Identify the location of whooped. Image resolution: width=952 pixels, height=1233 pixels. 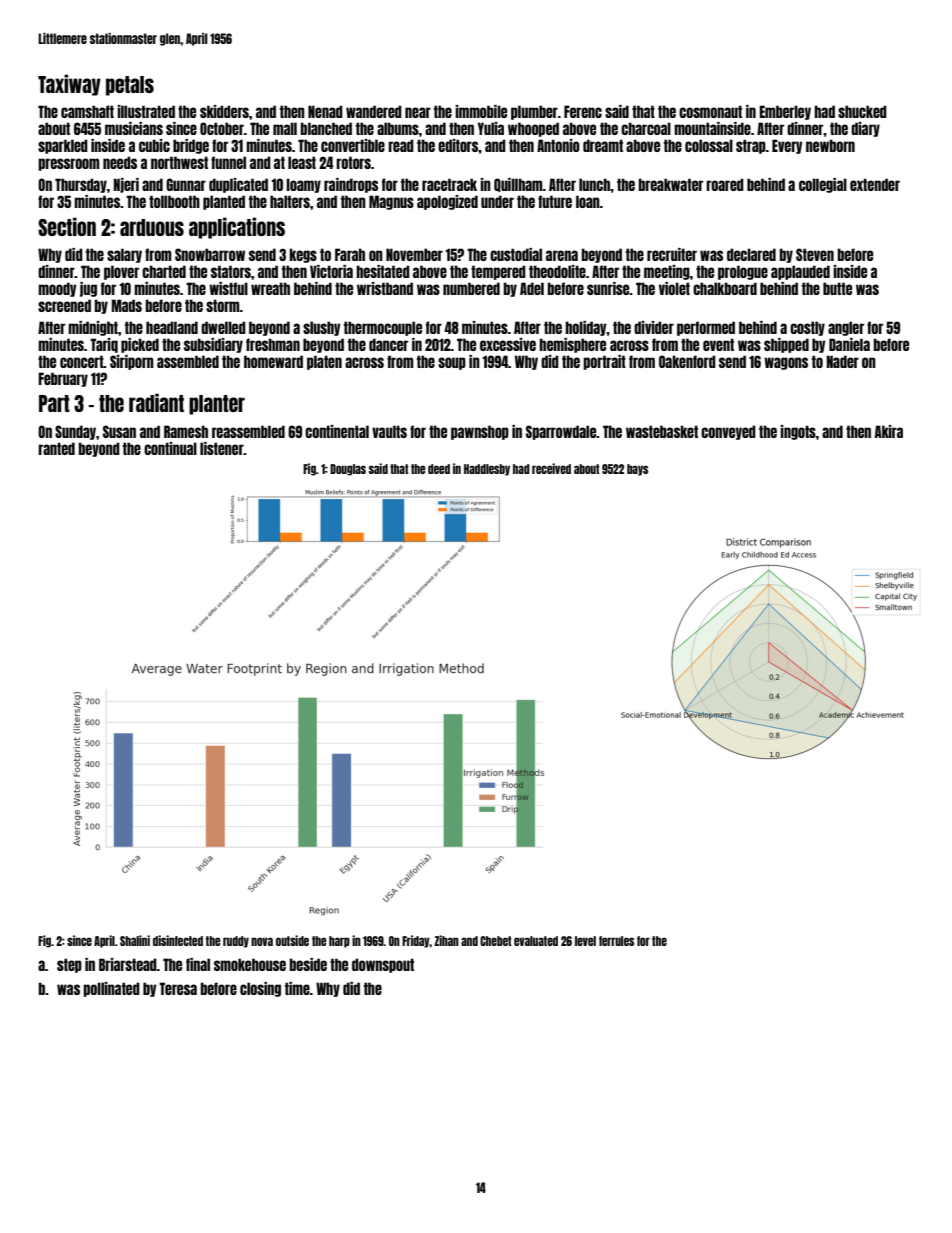
(533, 129).
